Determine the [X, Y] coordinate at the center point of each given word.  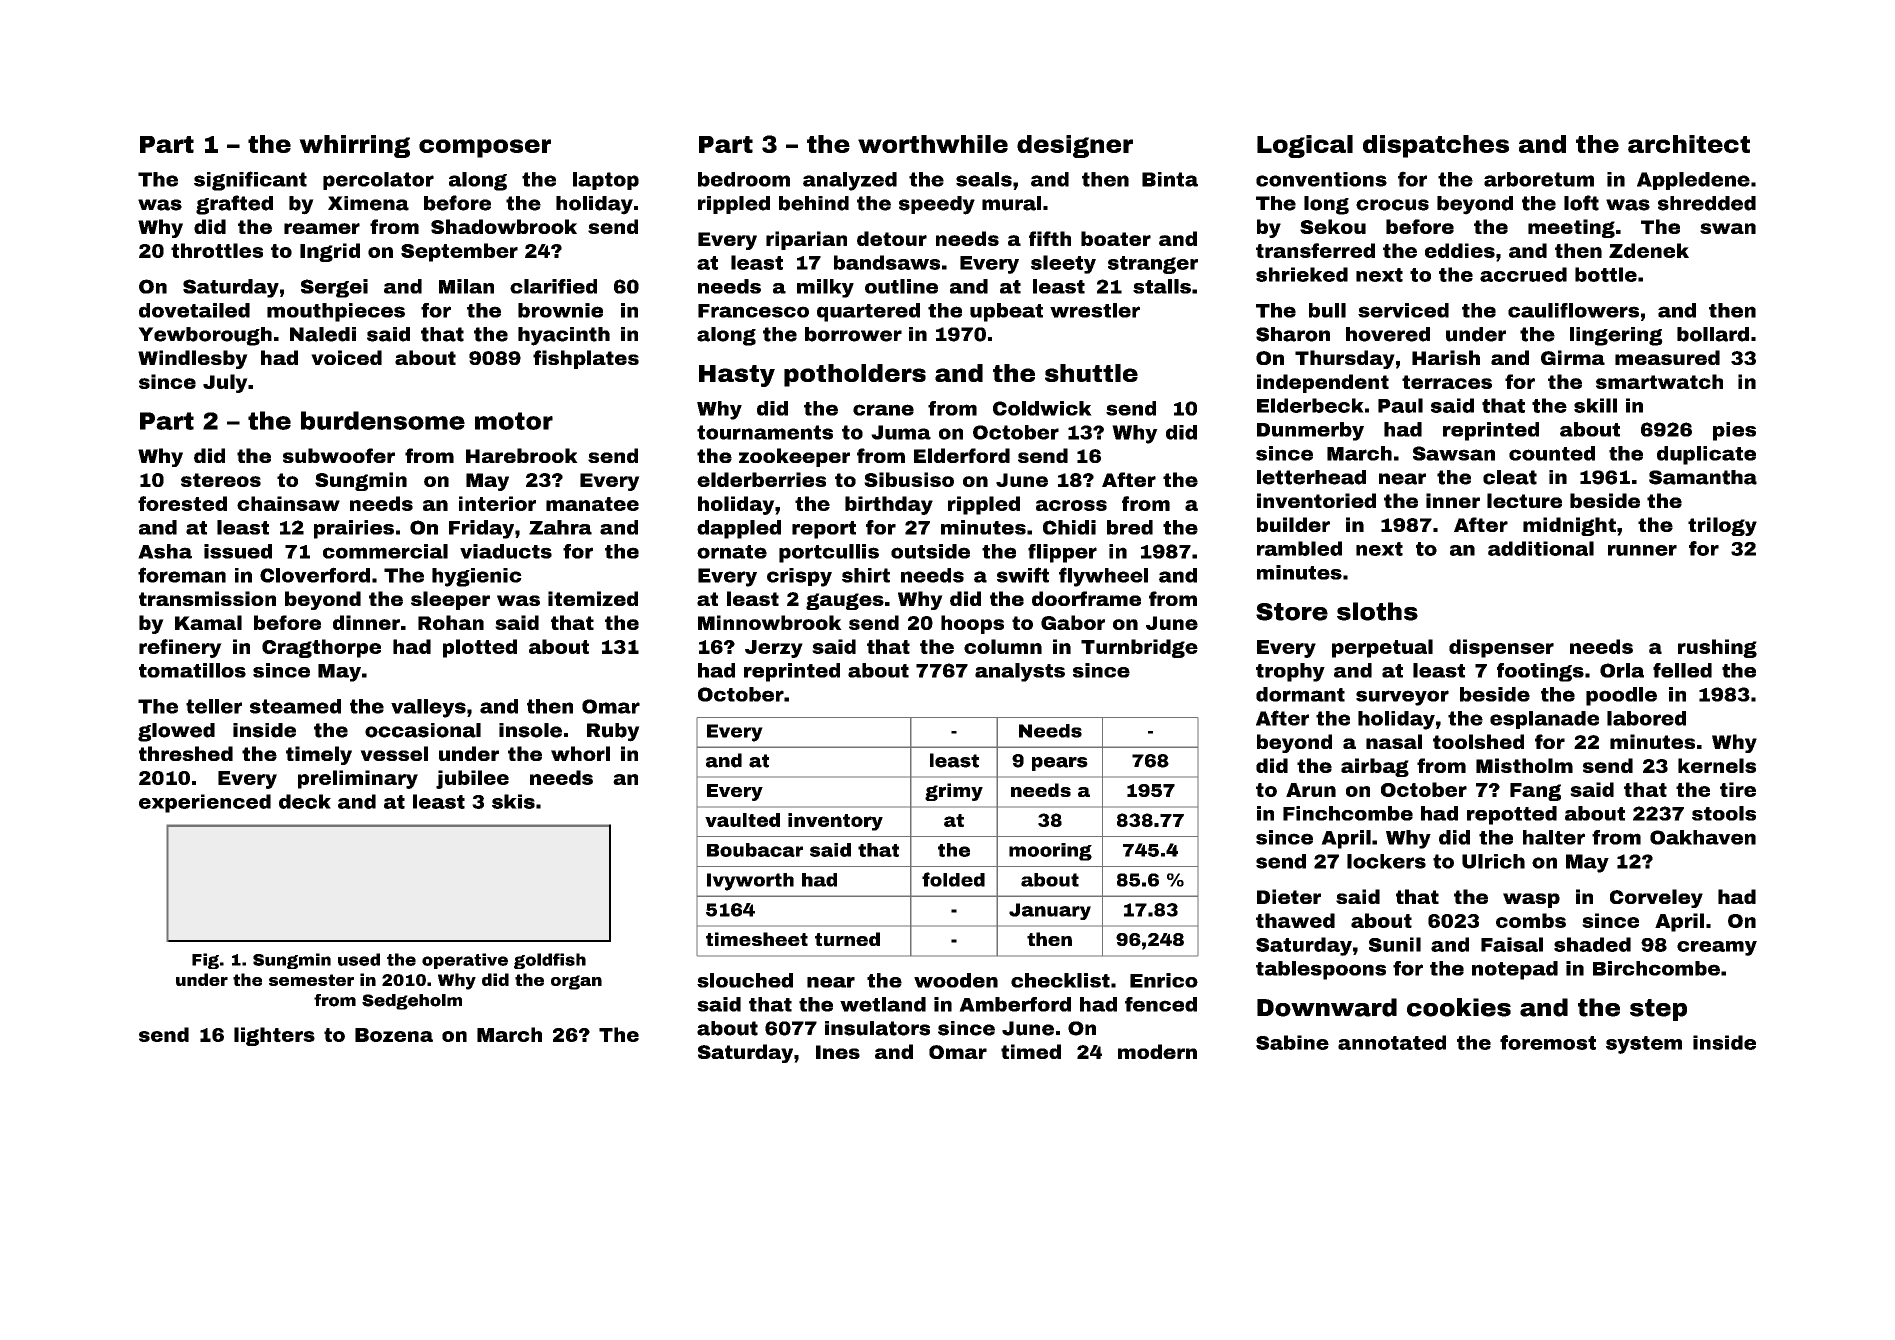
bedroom [744, 179]
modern [1157, 1051]
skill [1595, 405]
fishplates [586, 359]
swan [1728, 228]
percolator [378, 181]
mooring [1050, 852]
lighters [274, 1036]
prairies [354, 529]
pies [1734, 431]
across [1071, 505]
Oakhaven [1703, 837]
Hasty [737, 376]
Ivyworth [750, 882]
